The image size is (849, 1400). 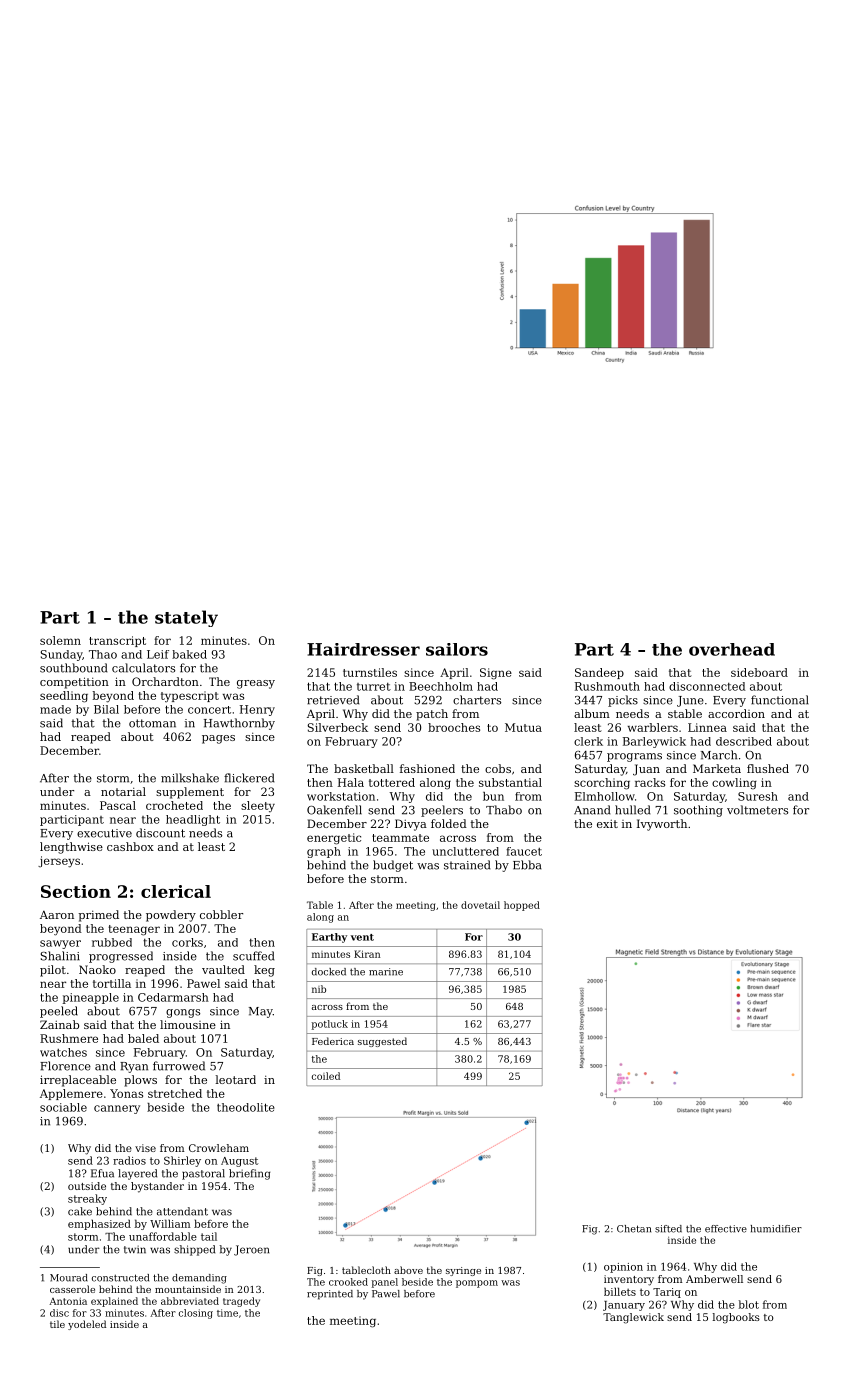 What do you see at coordinates (74, 668) in the page?
I see `southbound` at bounding box center [74, 668].
